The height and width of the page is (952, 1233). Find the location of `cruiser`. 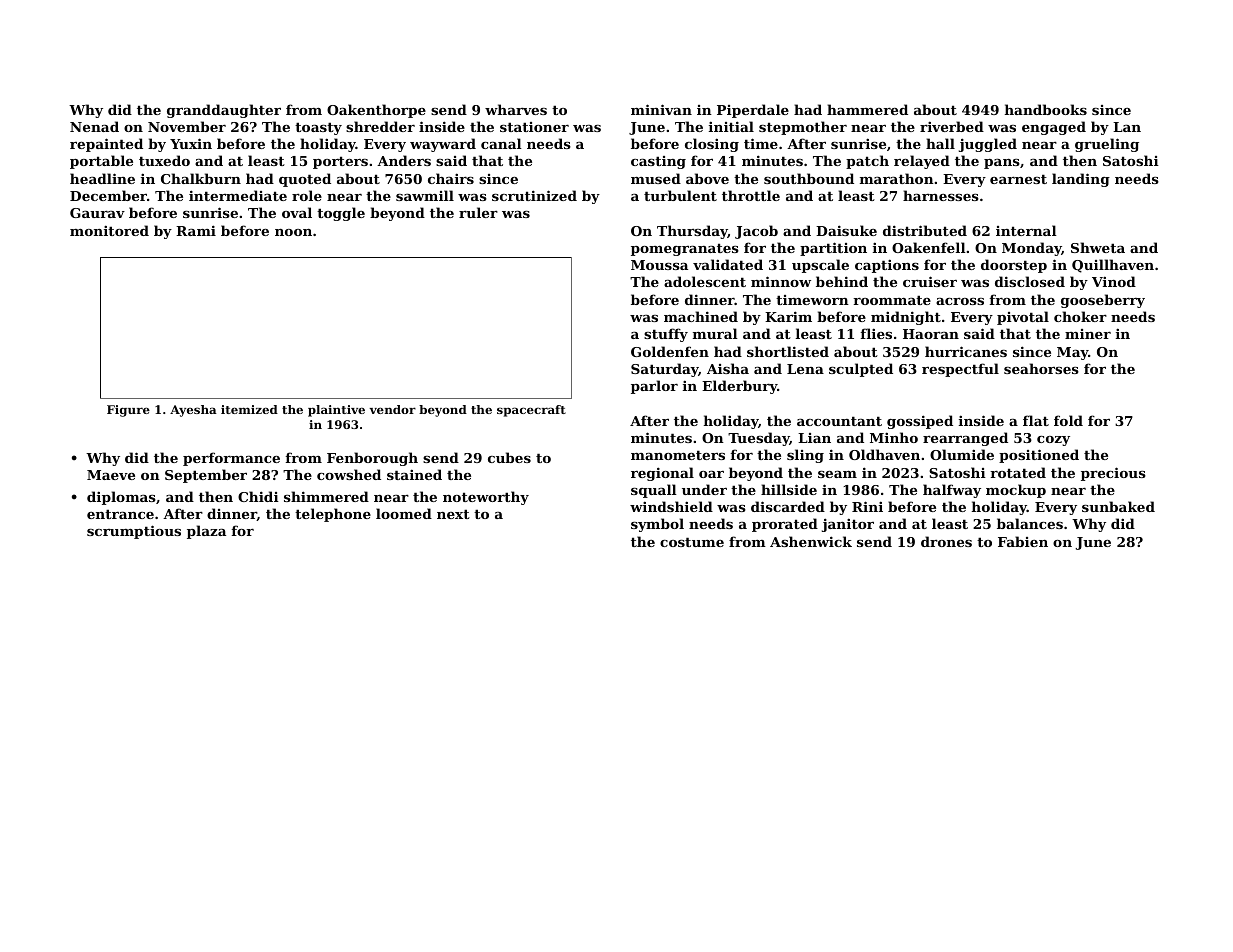

cruiser is located at coordinates (930, 281).
